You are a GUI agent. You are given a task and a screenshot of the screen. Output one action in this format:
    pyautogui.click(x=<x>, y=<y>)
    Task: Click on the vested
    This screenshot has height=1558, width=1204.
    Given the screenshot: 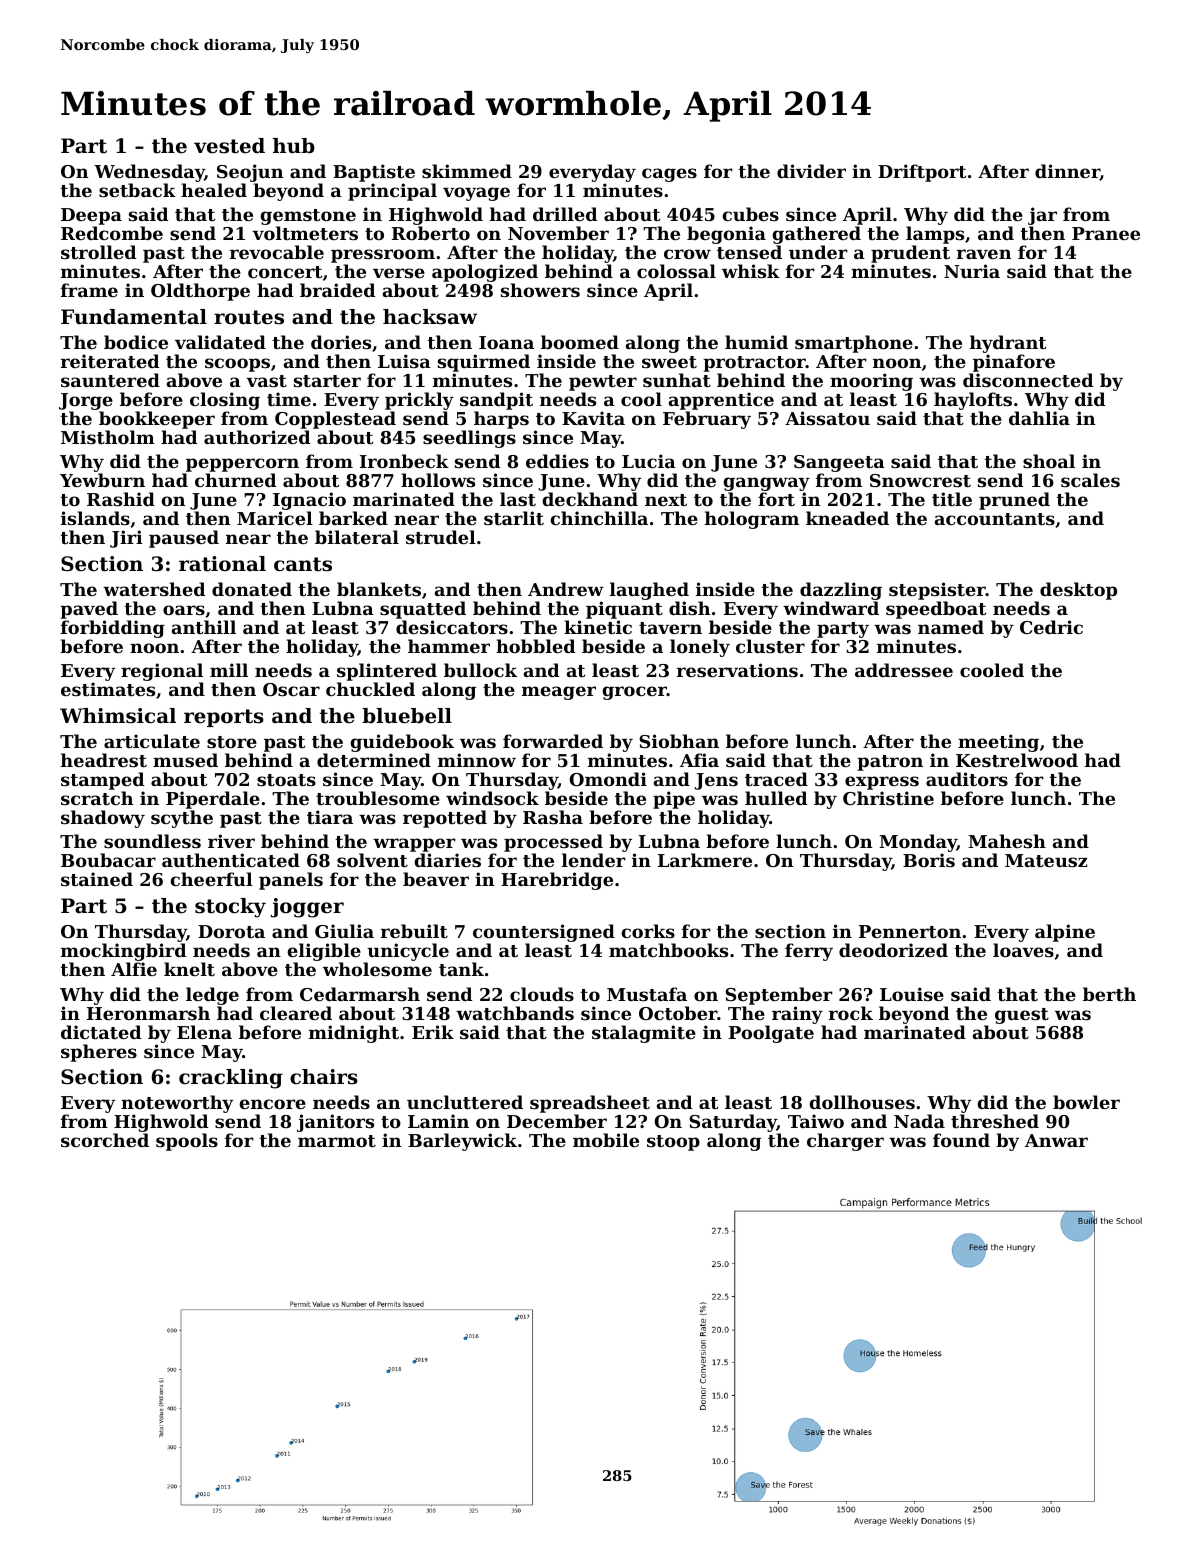 What is the action you would take?
    pyautogui.click(x=229, y=146)
